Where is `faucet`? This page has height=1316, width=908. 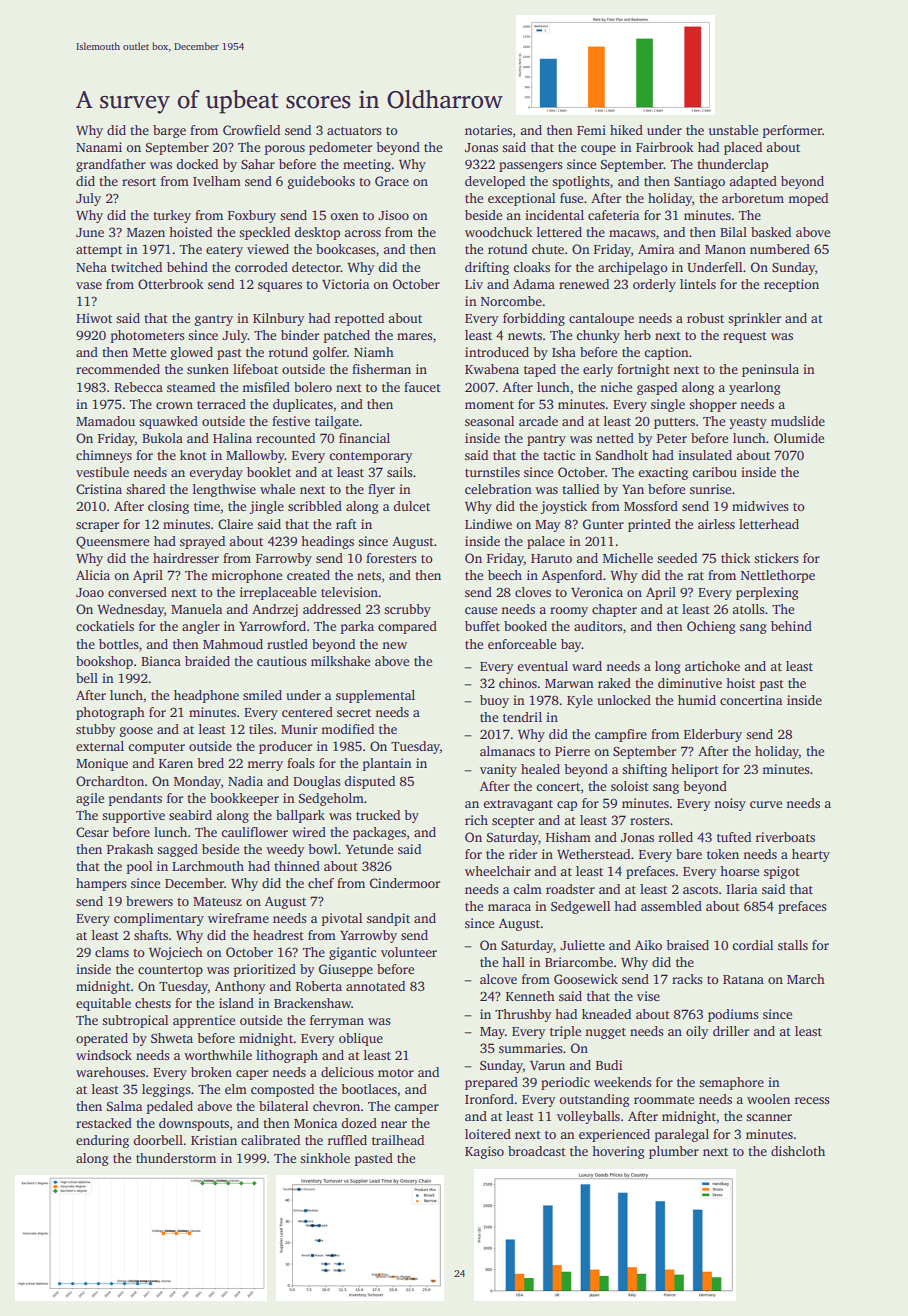
faucet is located at coordinates (422, 387).
